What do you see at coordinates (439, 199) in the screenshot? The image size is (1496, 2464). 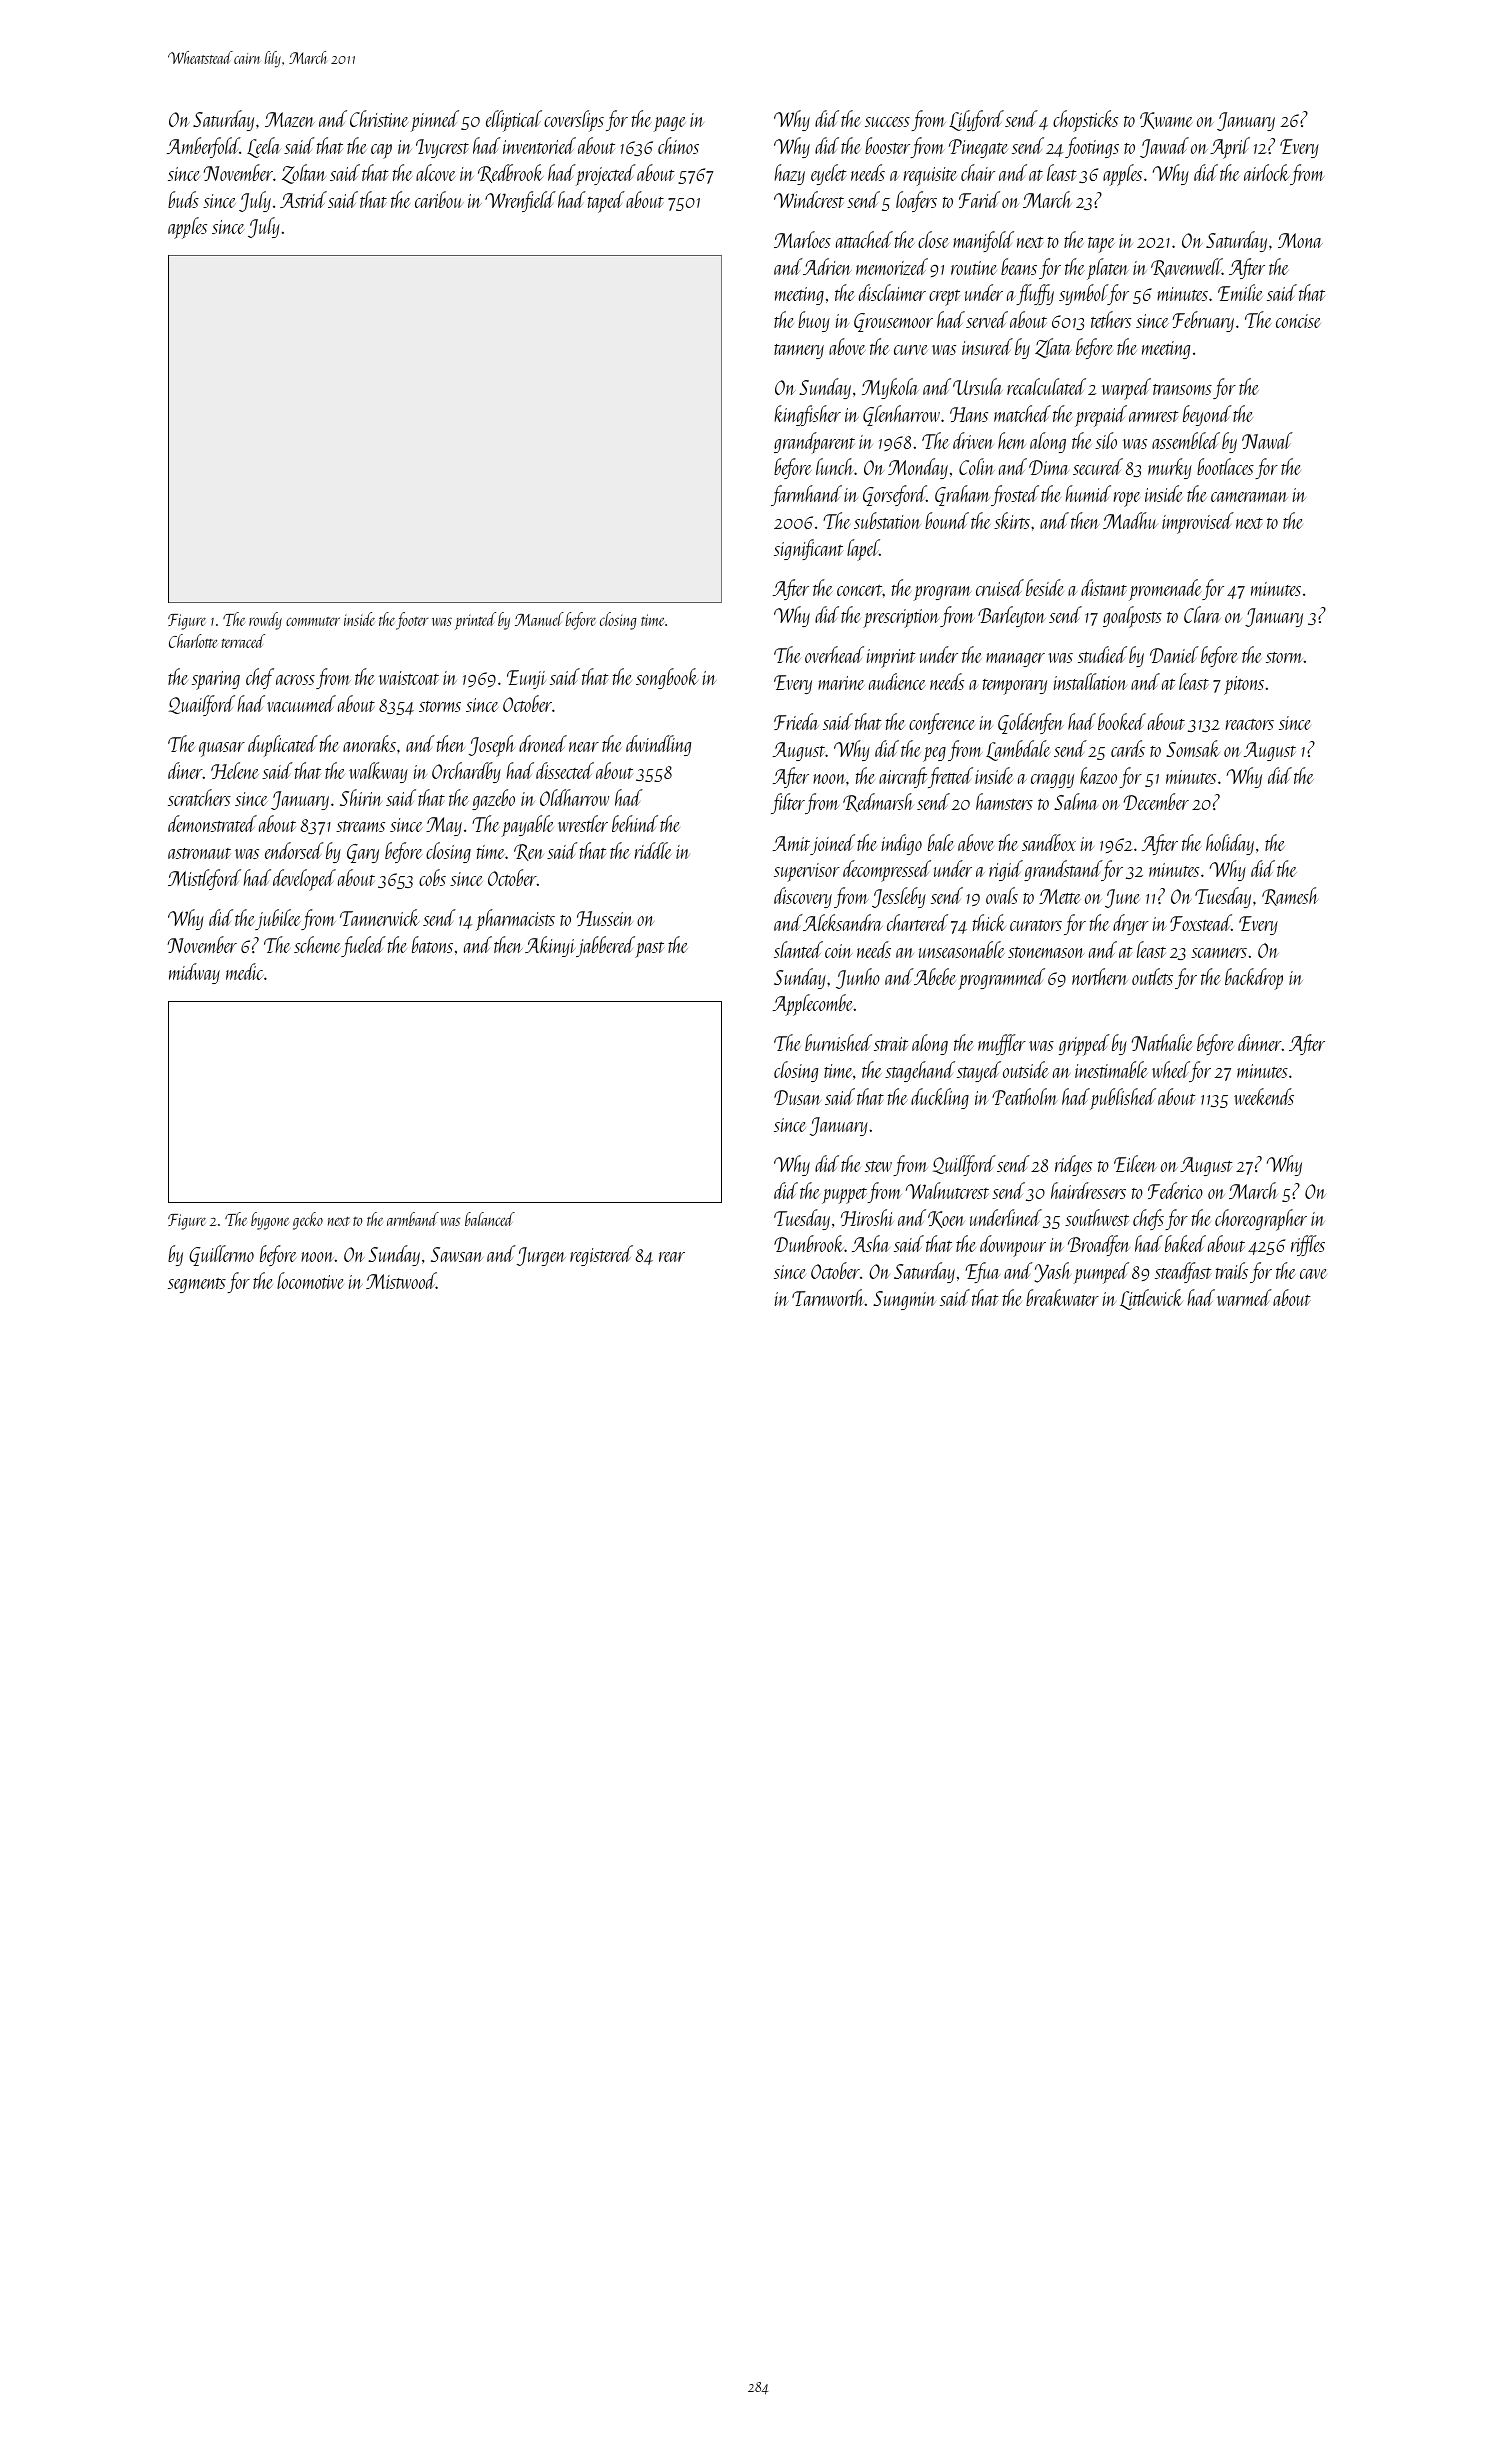 I see `caribou` at bounding box center [439, 199].
